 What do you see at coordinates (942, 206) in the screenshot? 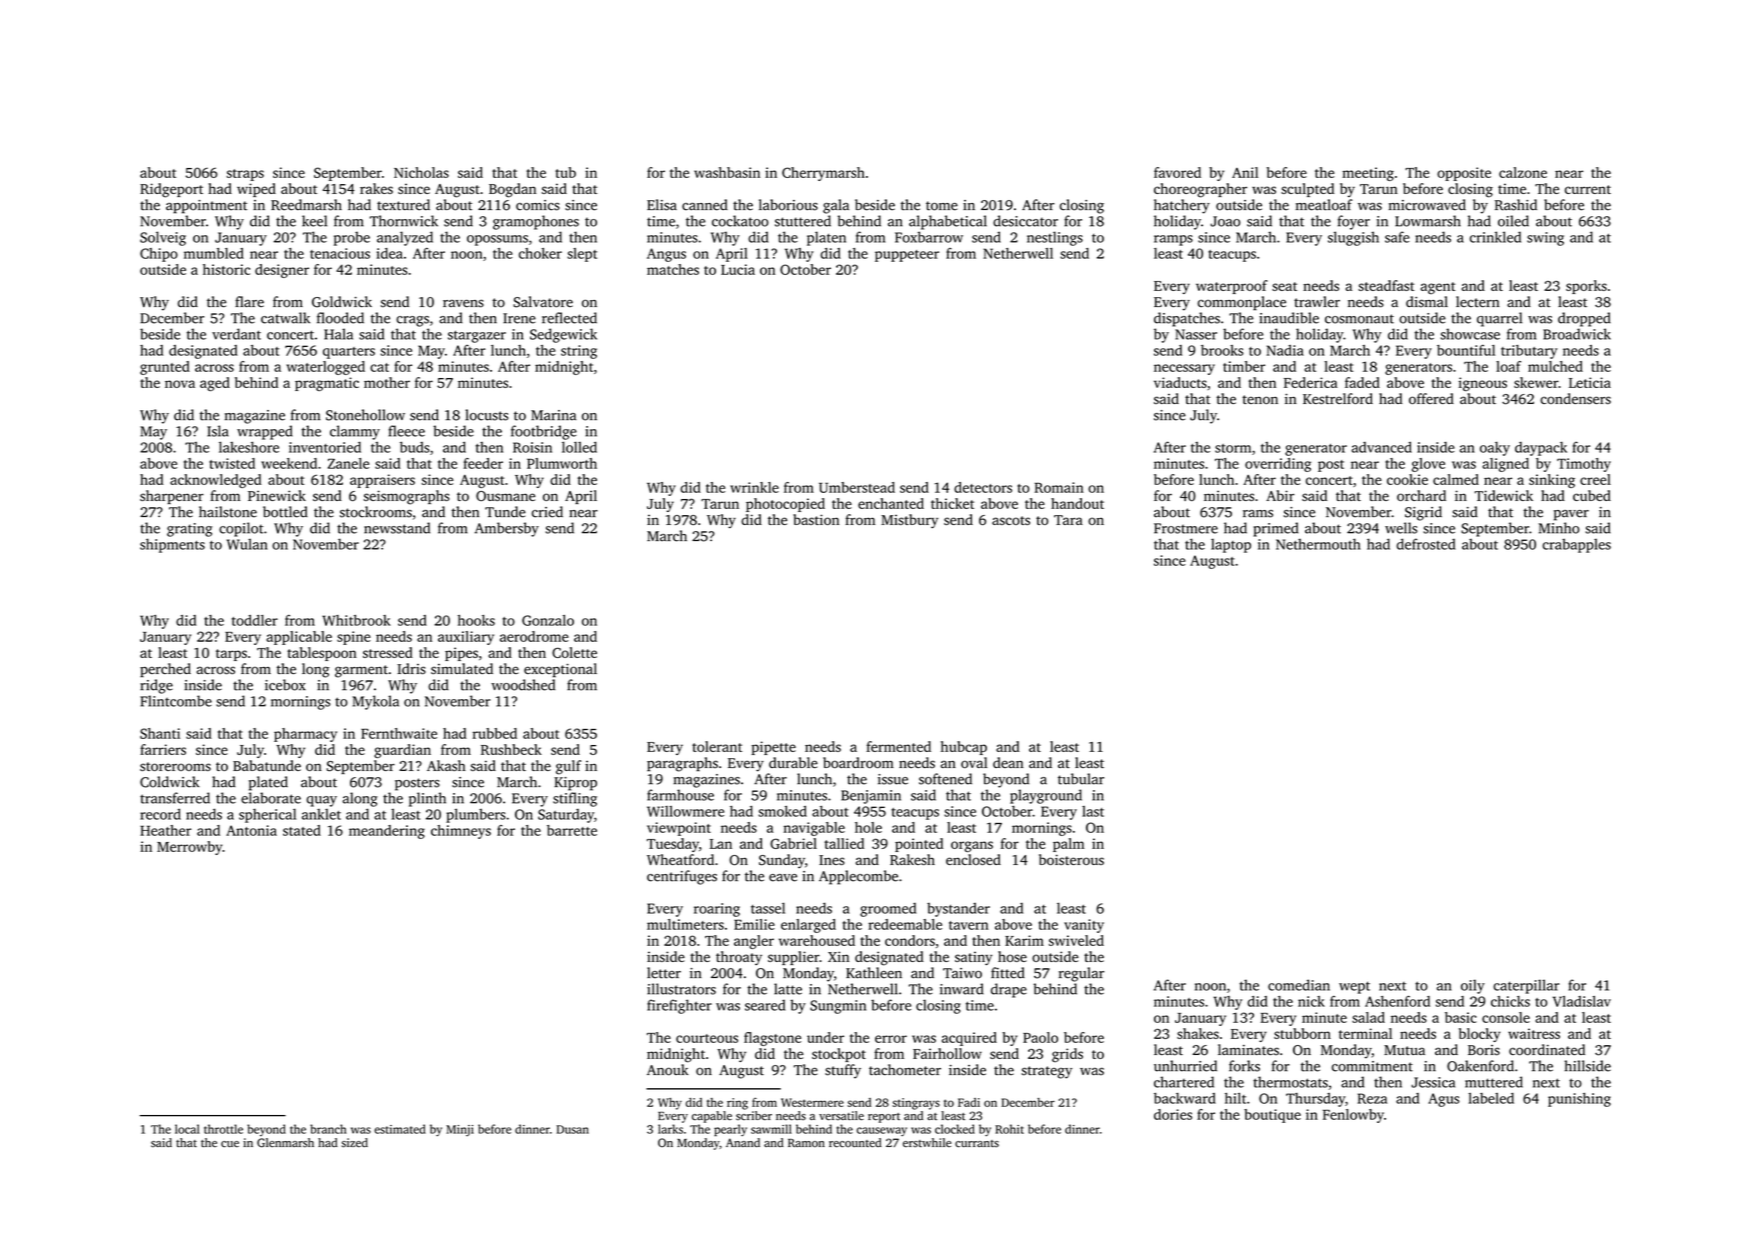
I see `tome` at bounding box center [942, 206].
